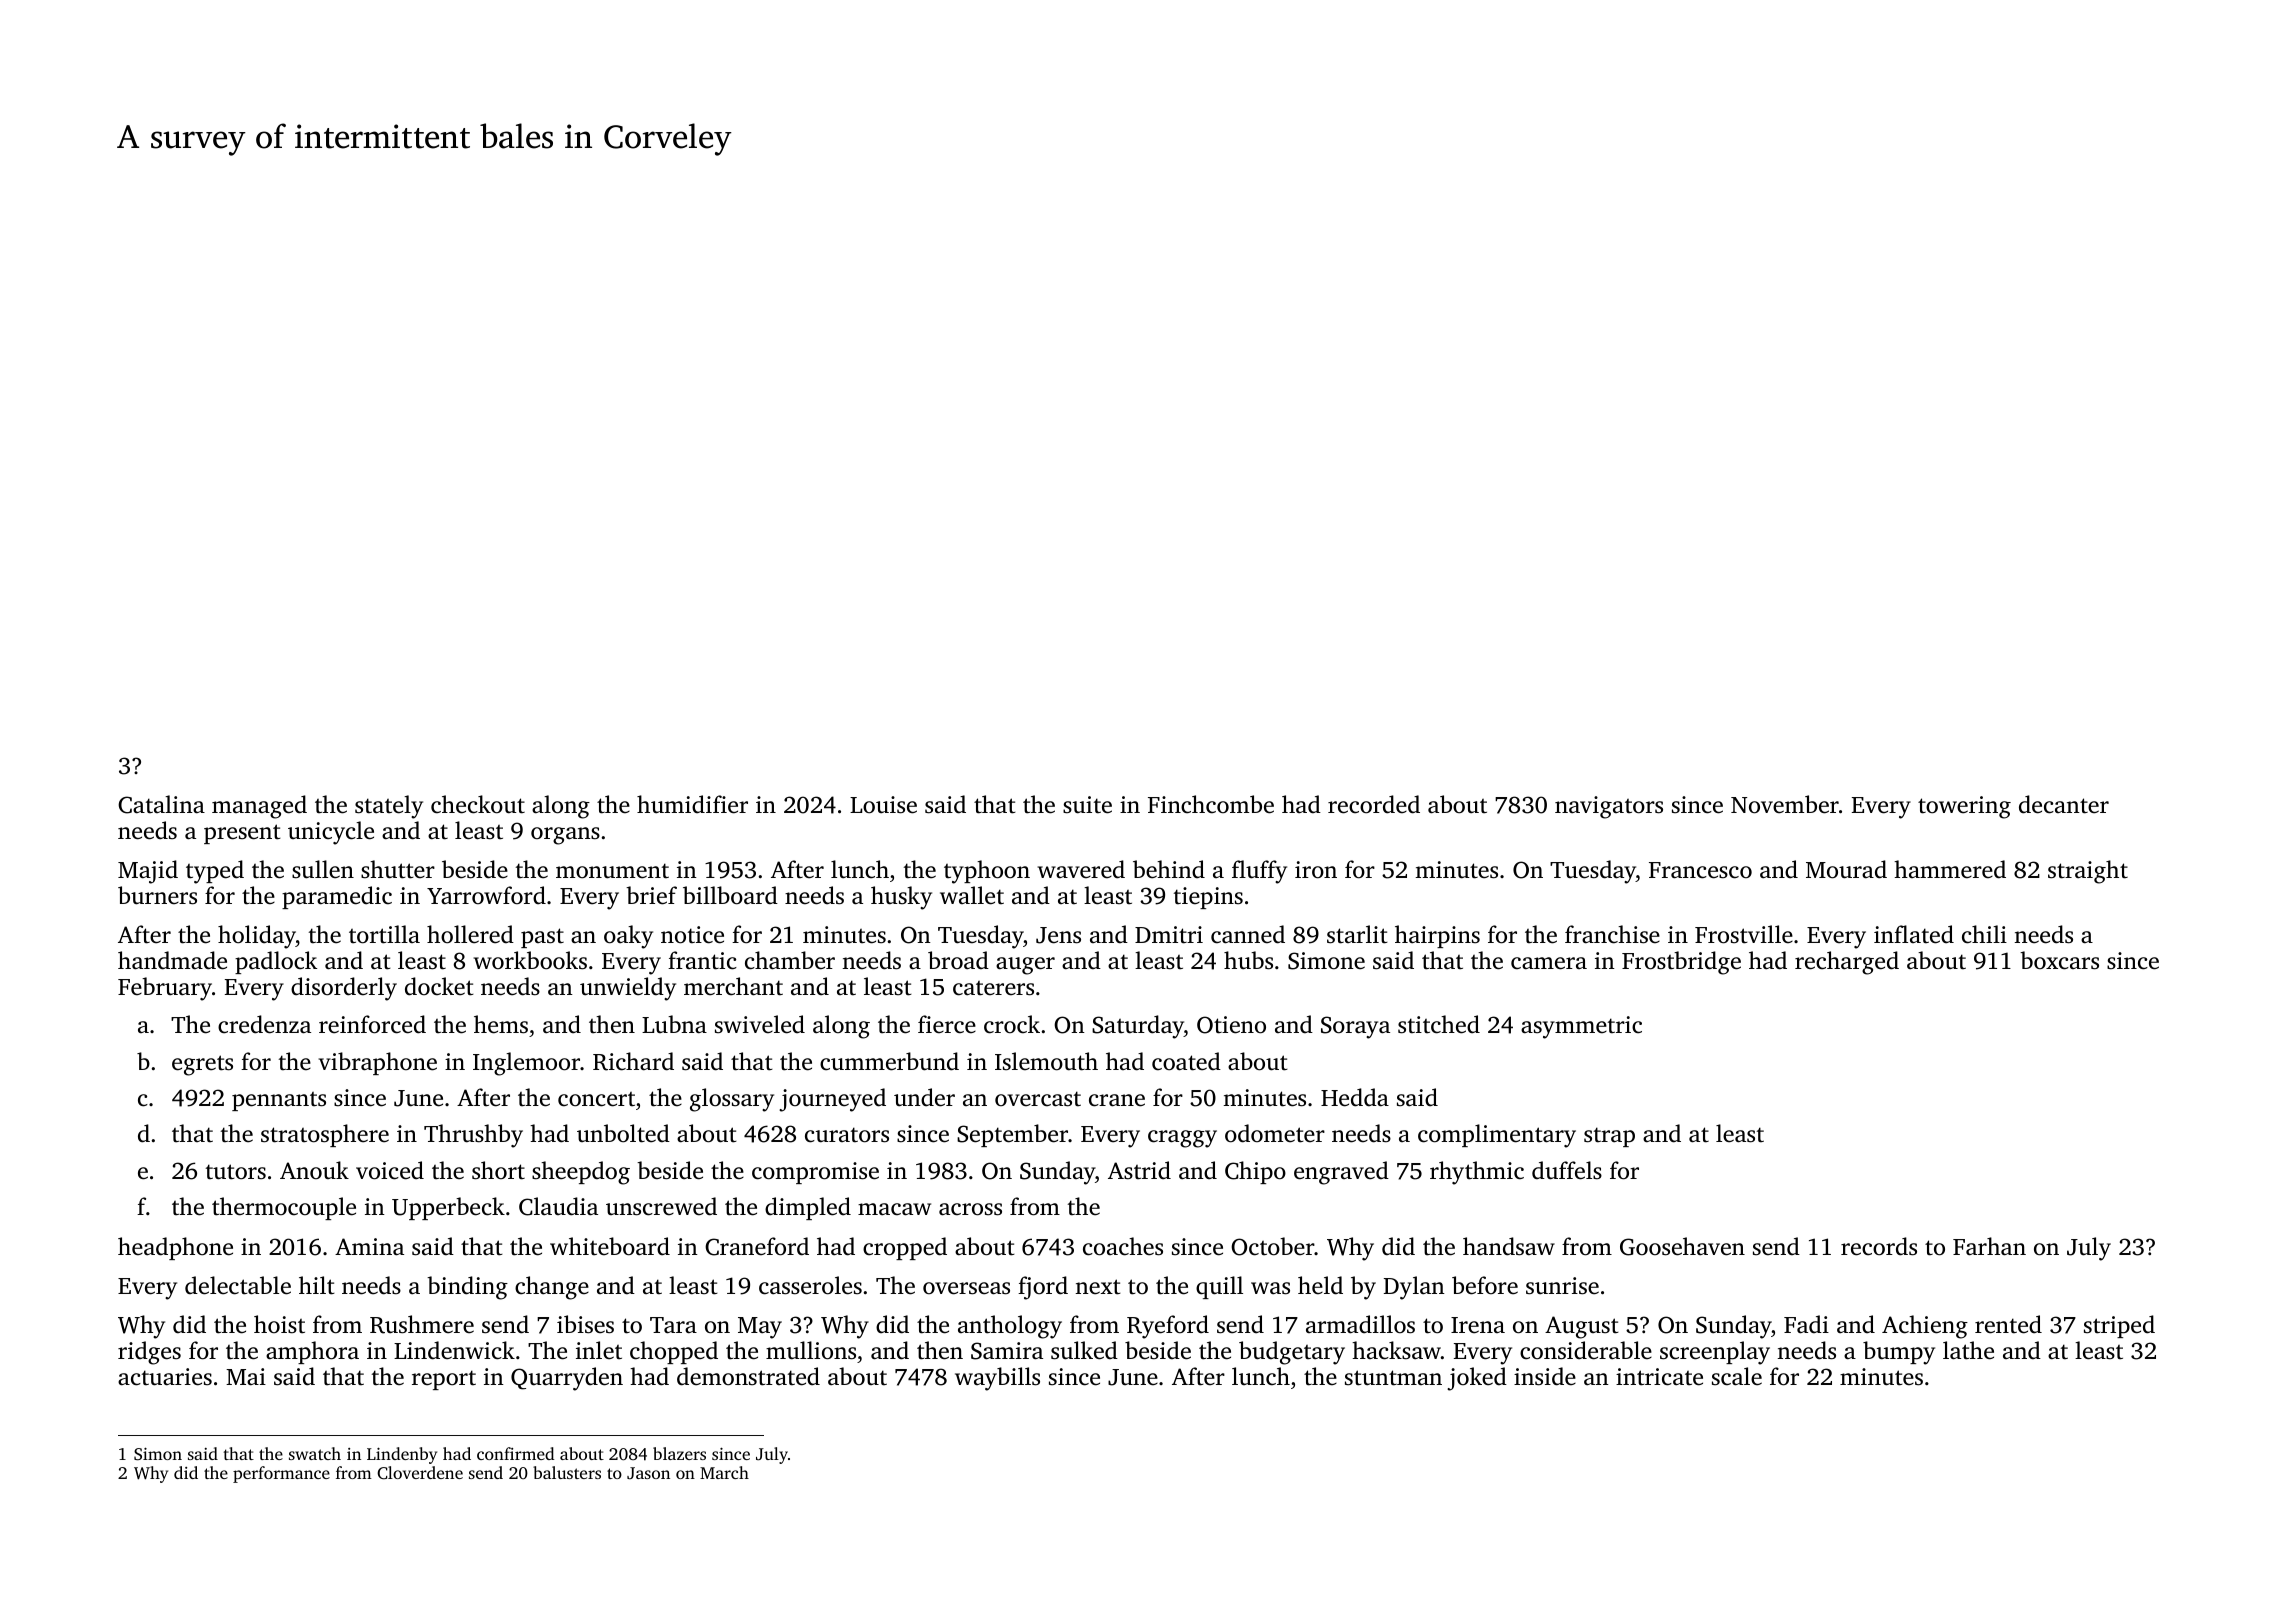 The width and height of the screenshot is (2292, 1620). I want to click on next, so click(1098, 1287).
